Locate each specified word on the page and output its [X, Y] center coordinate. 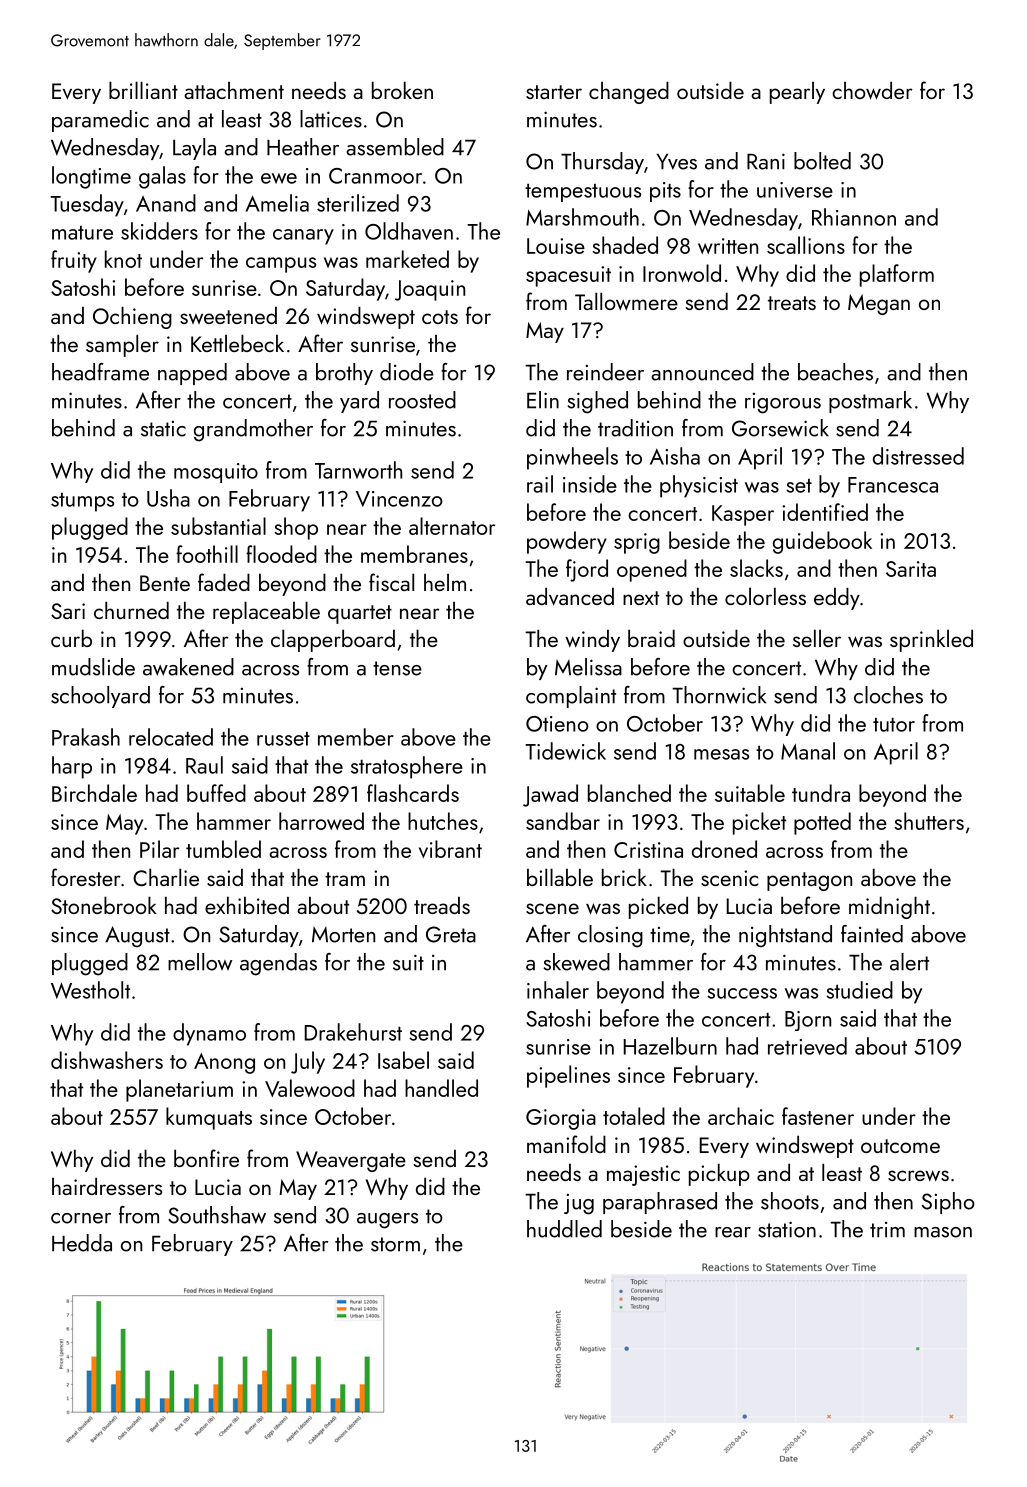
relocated [171, 737]
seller [817, 638]
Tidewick [565, 751]
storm [395, 1244]
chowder [872, 90]
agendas [278, 964]
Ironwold [682, 273]
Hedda [82, 1243]
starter [554, 92]
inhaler [558, 990]
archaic [741, 1116]
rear [733, 1232]
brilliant [143, 90]
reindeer [605, 372]
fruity [74, 261]
